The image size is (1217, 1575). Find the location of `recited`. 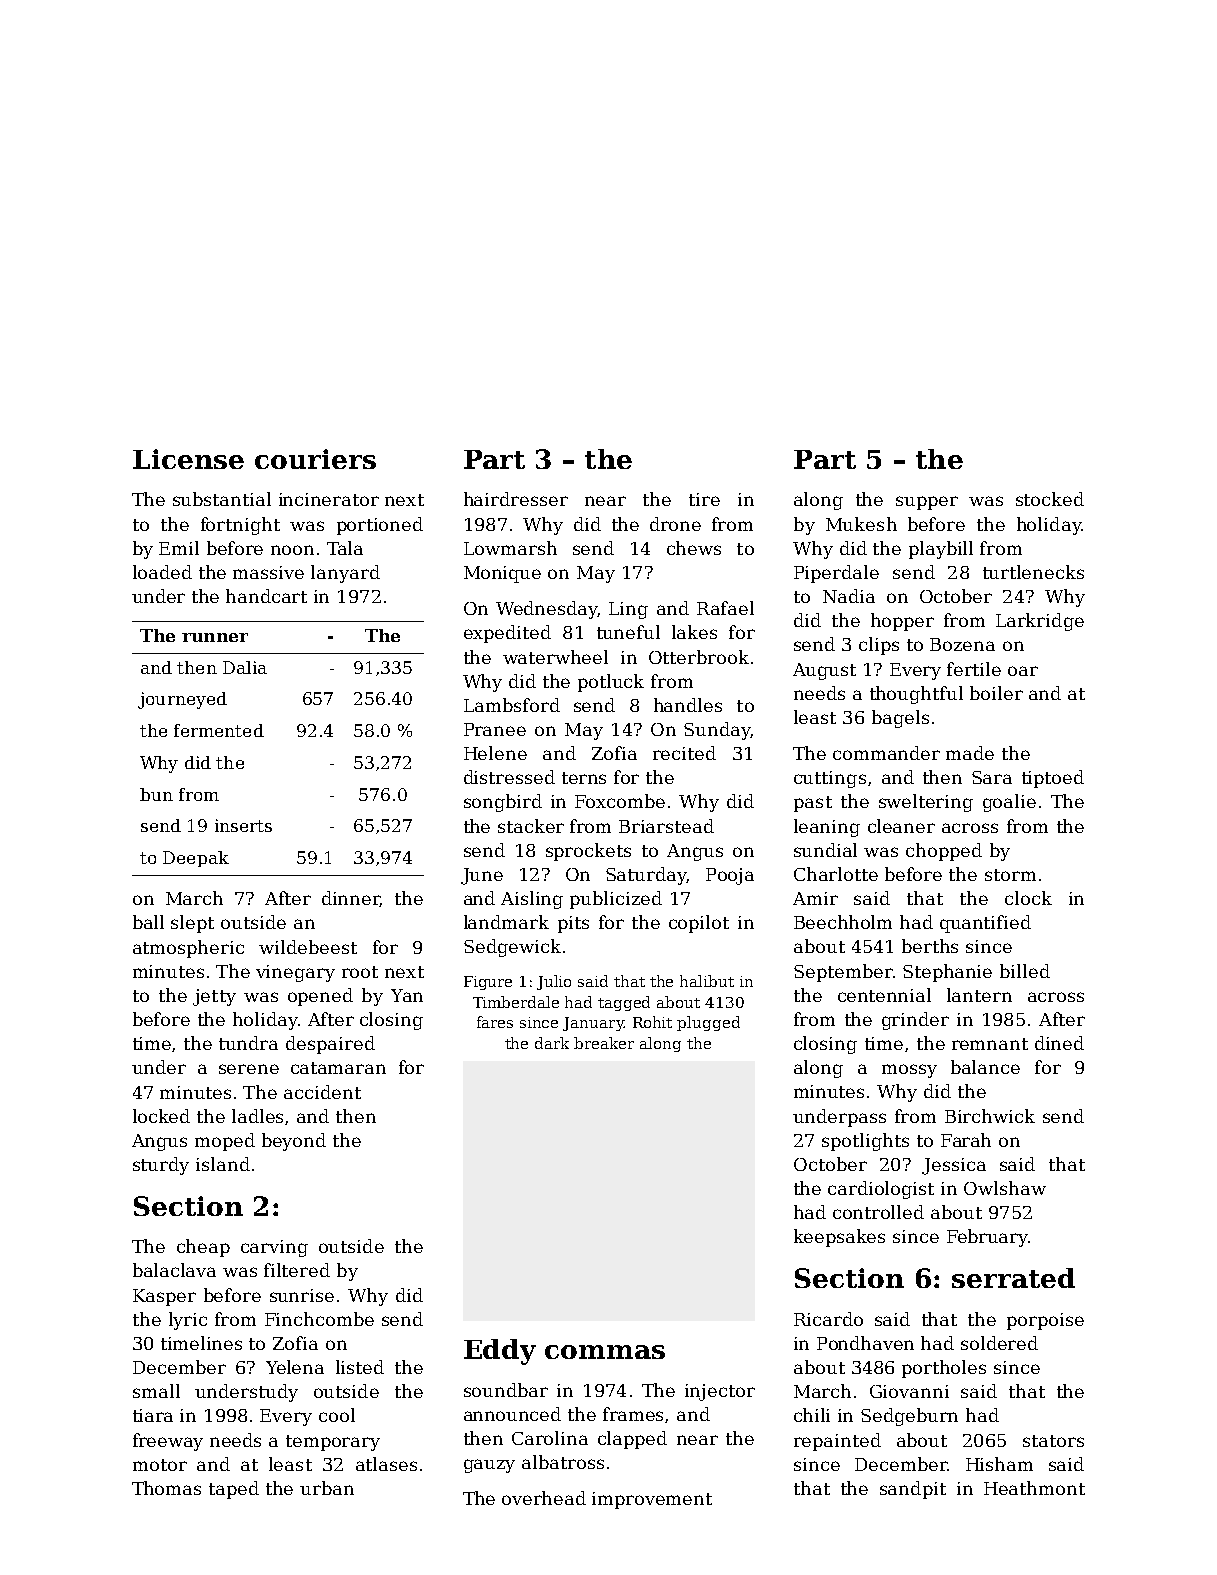

recited is located at coordinates (684, 753).
